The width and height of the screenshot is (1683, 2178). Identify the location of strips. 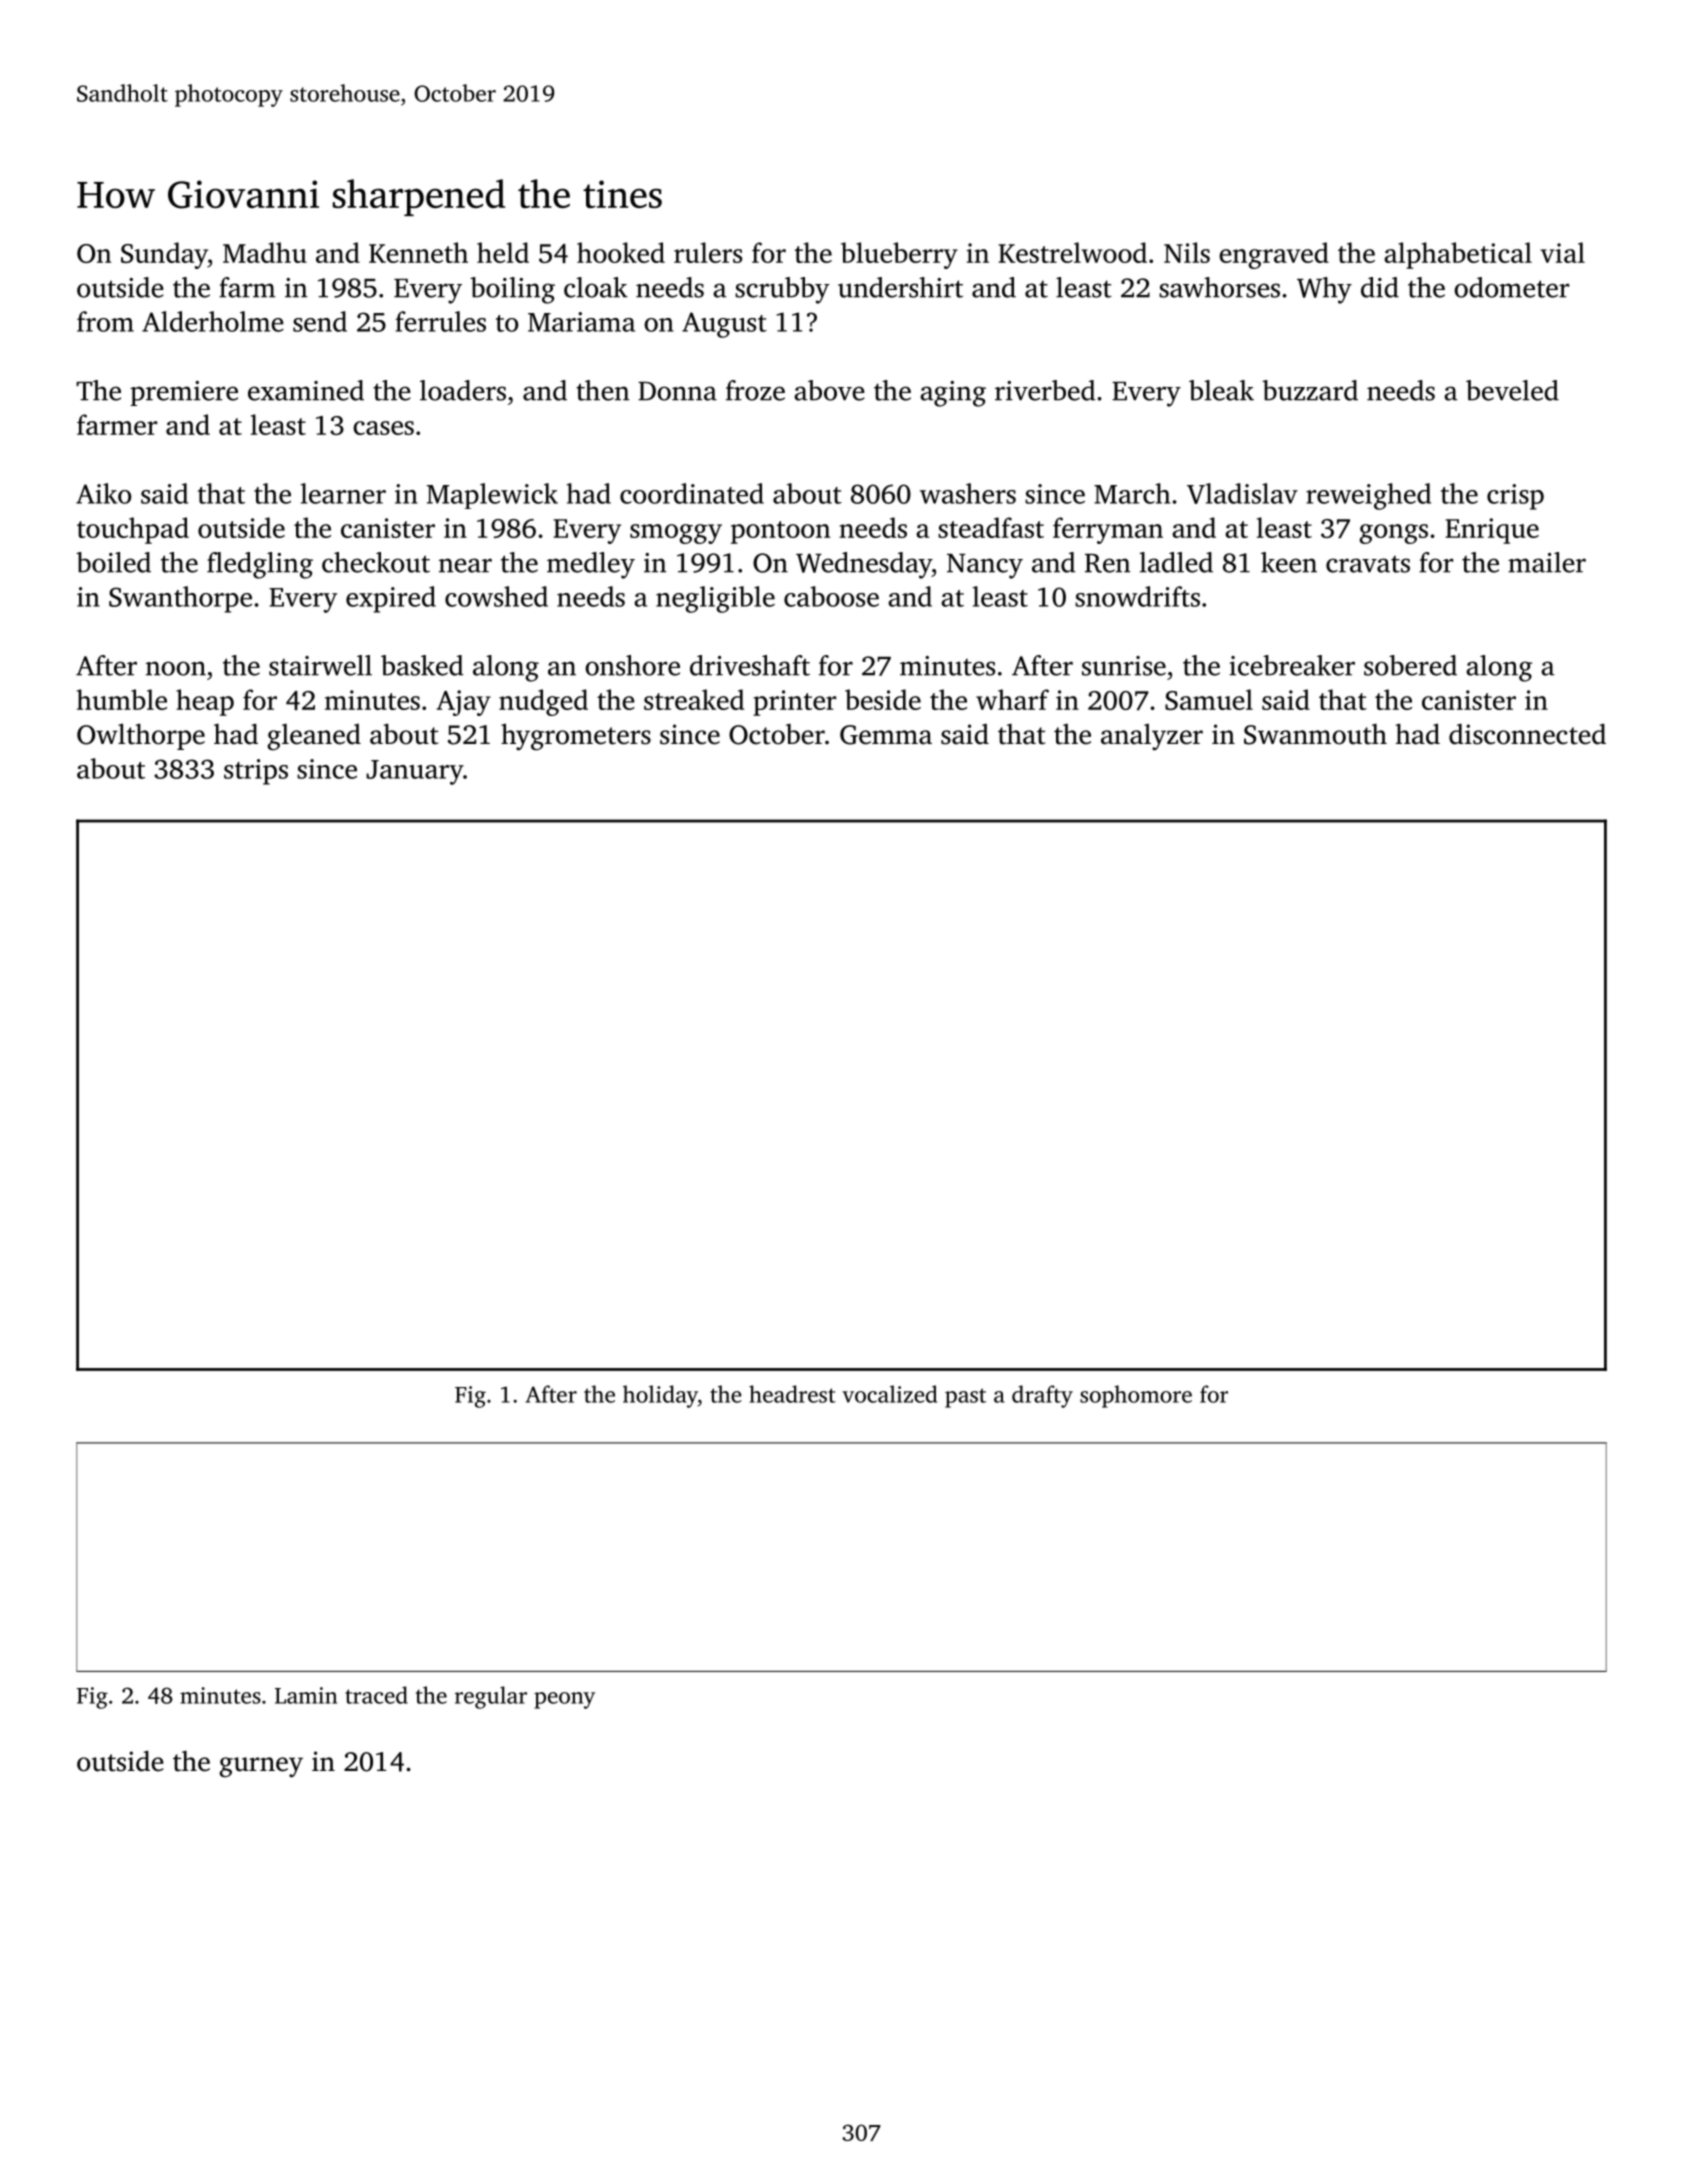
(256, 772).
